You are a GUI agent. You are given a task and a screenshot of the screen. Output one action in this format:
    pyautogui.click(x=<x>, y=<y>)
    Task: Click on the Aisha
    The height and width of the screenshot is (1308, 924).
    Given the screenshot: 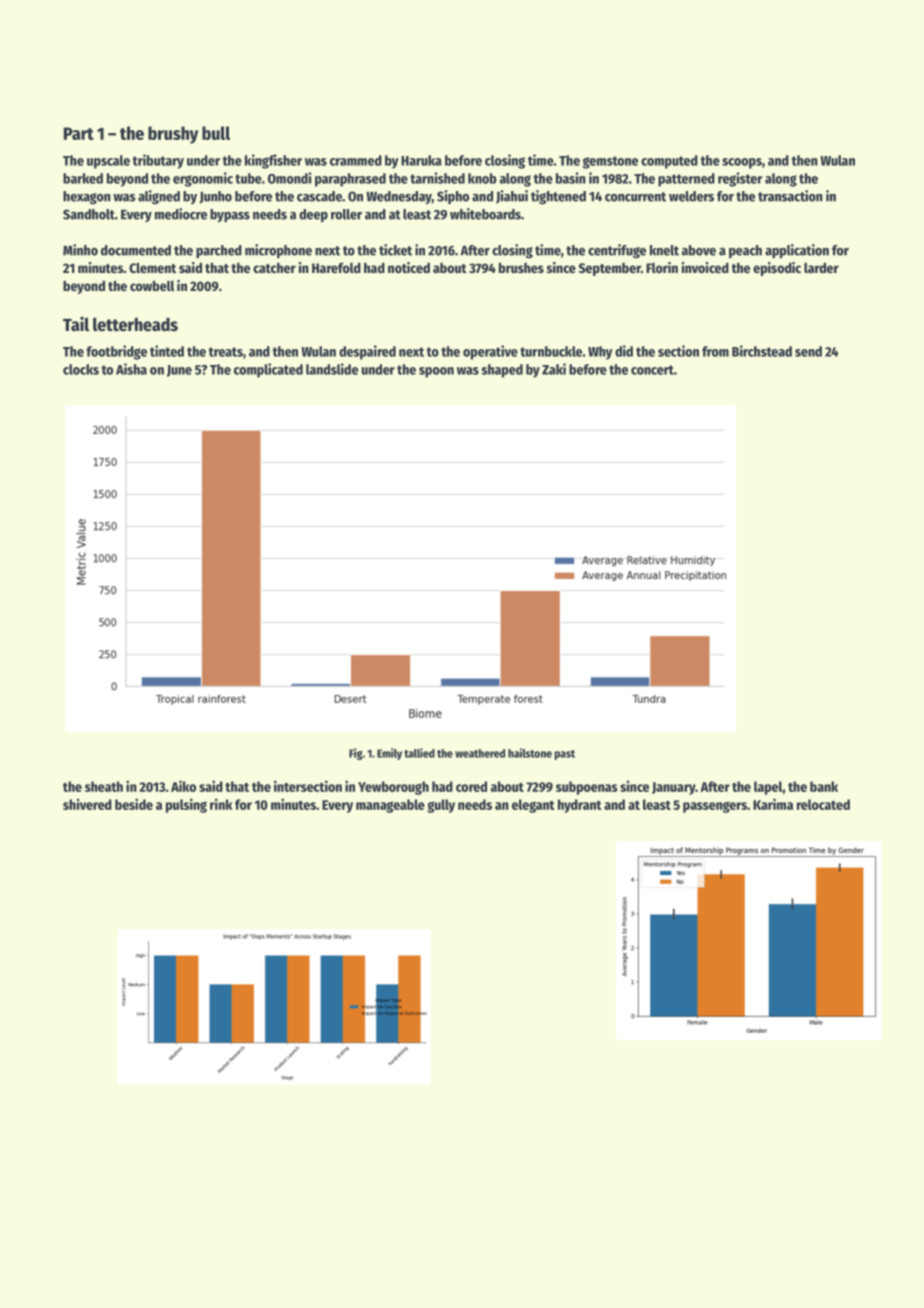 What is the action you would take?
    pyautogui.click(x=131, y=369)
